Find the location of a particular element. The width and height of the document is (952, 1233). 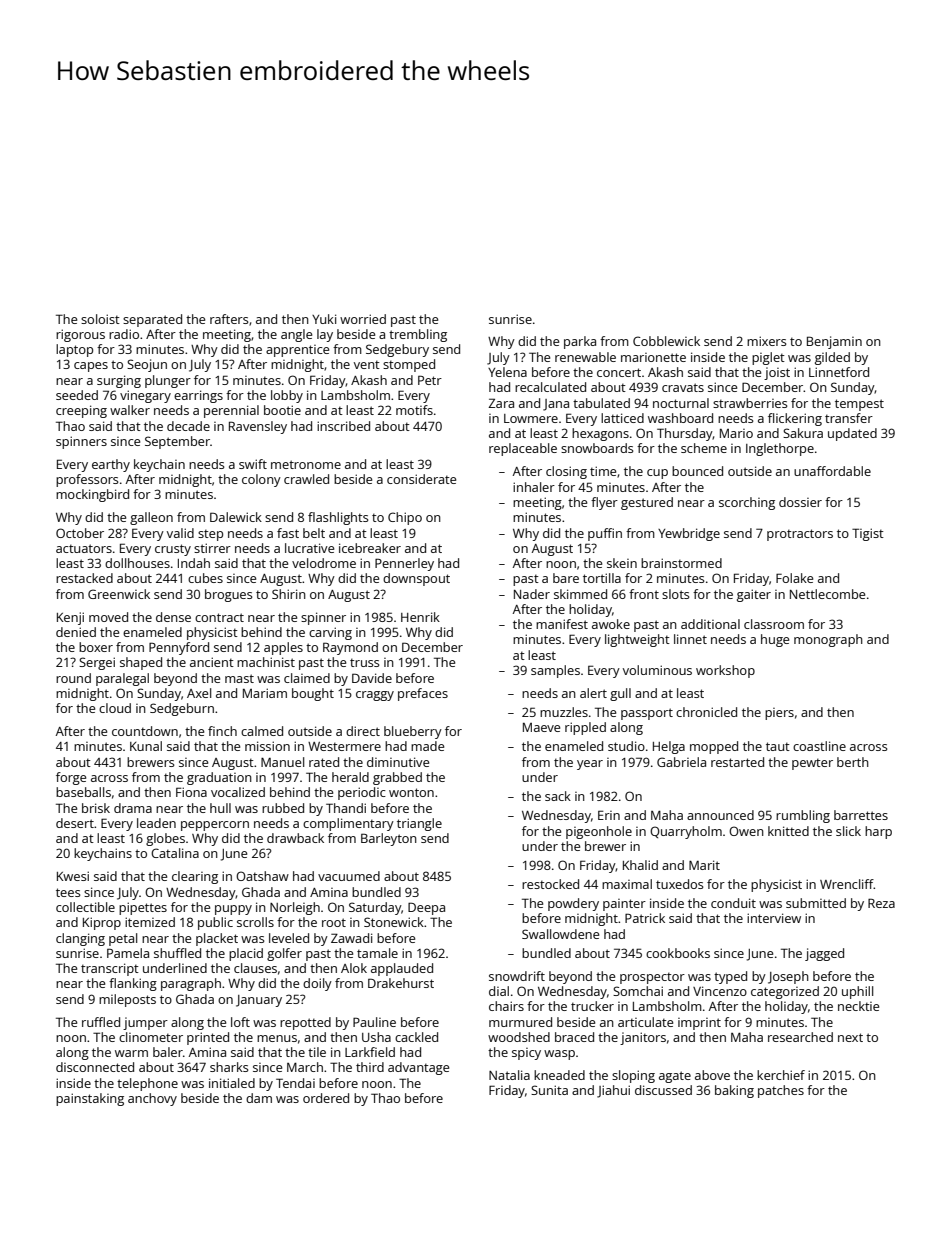

piglet is located at coordinates (768, 358).
